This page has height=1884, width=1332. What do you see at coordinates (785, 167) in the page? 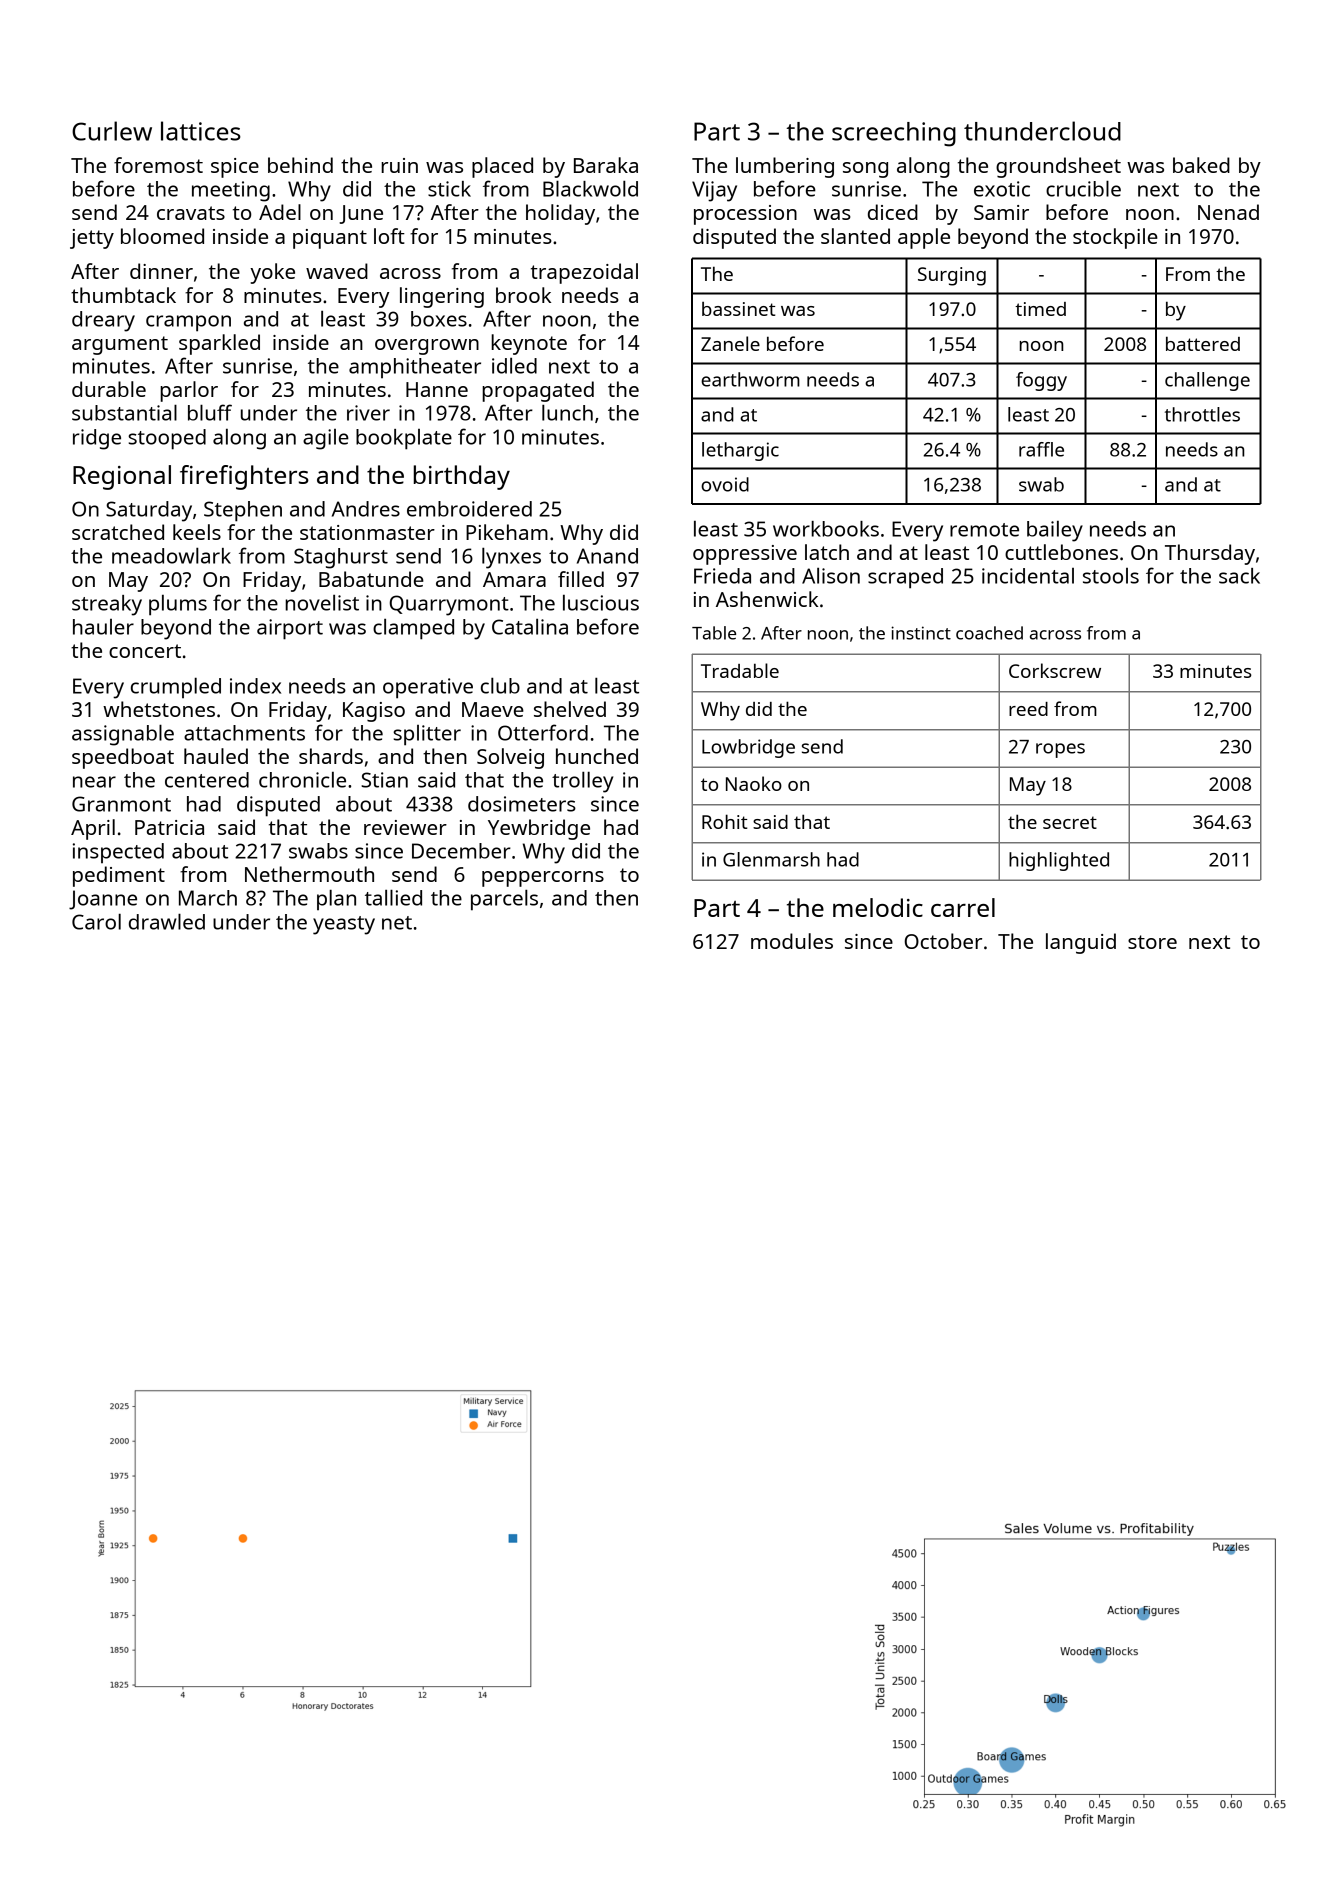
I see `lumbering` at bounding box center [785, 167].
